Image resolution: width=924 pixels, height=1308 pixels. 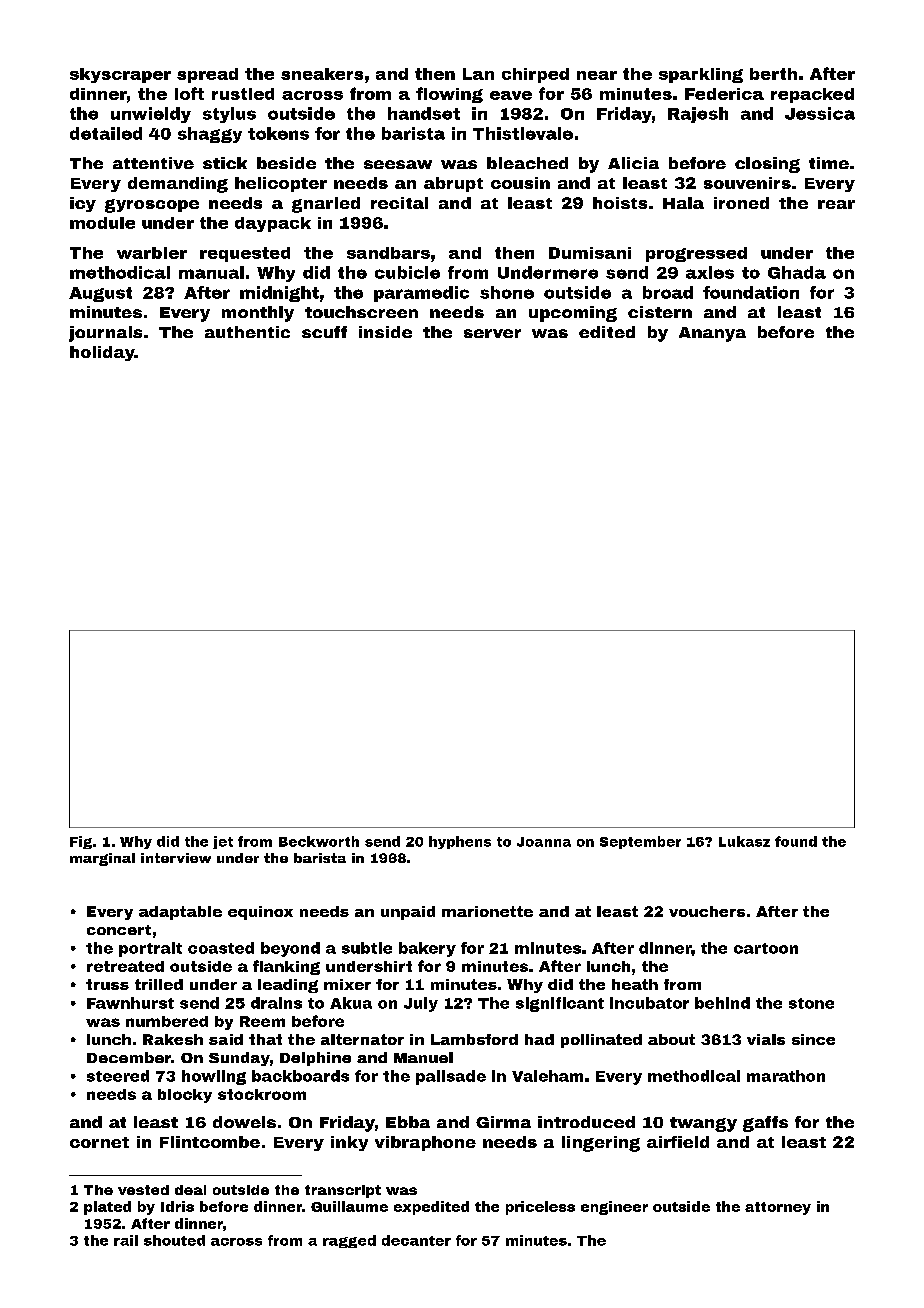 I want to click on coasted, so click(x=221, y=948).
